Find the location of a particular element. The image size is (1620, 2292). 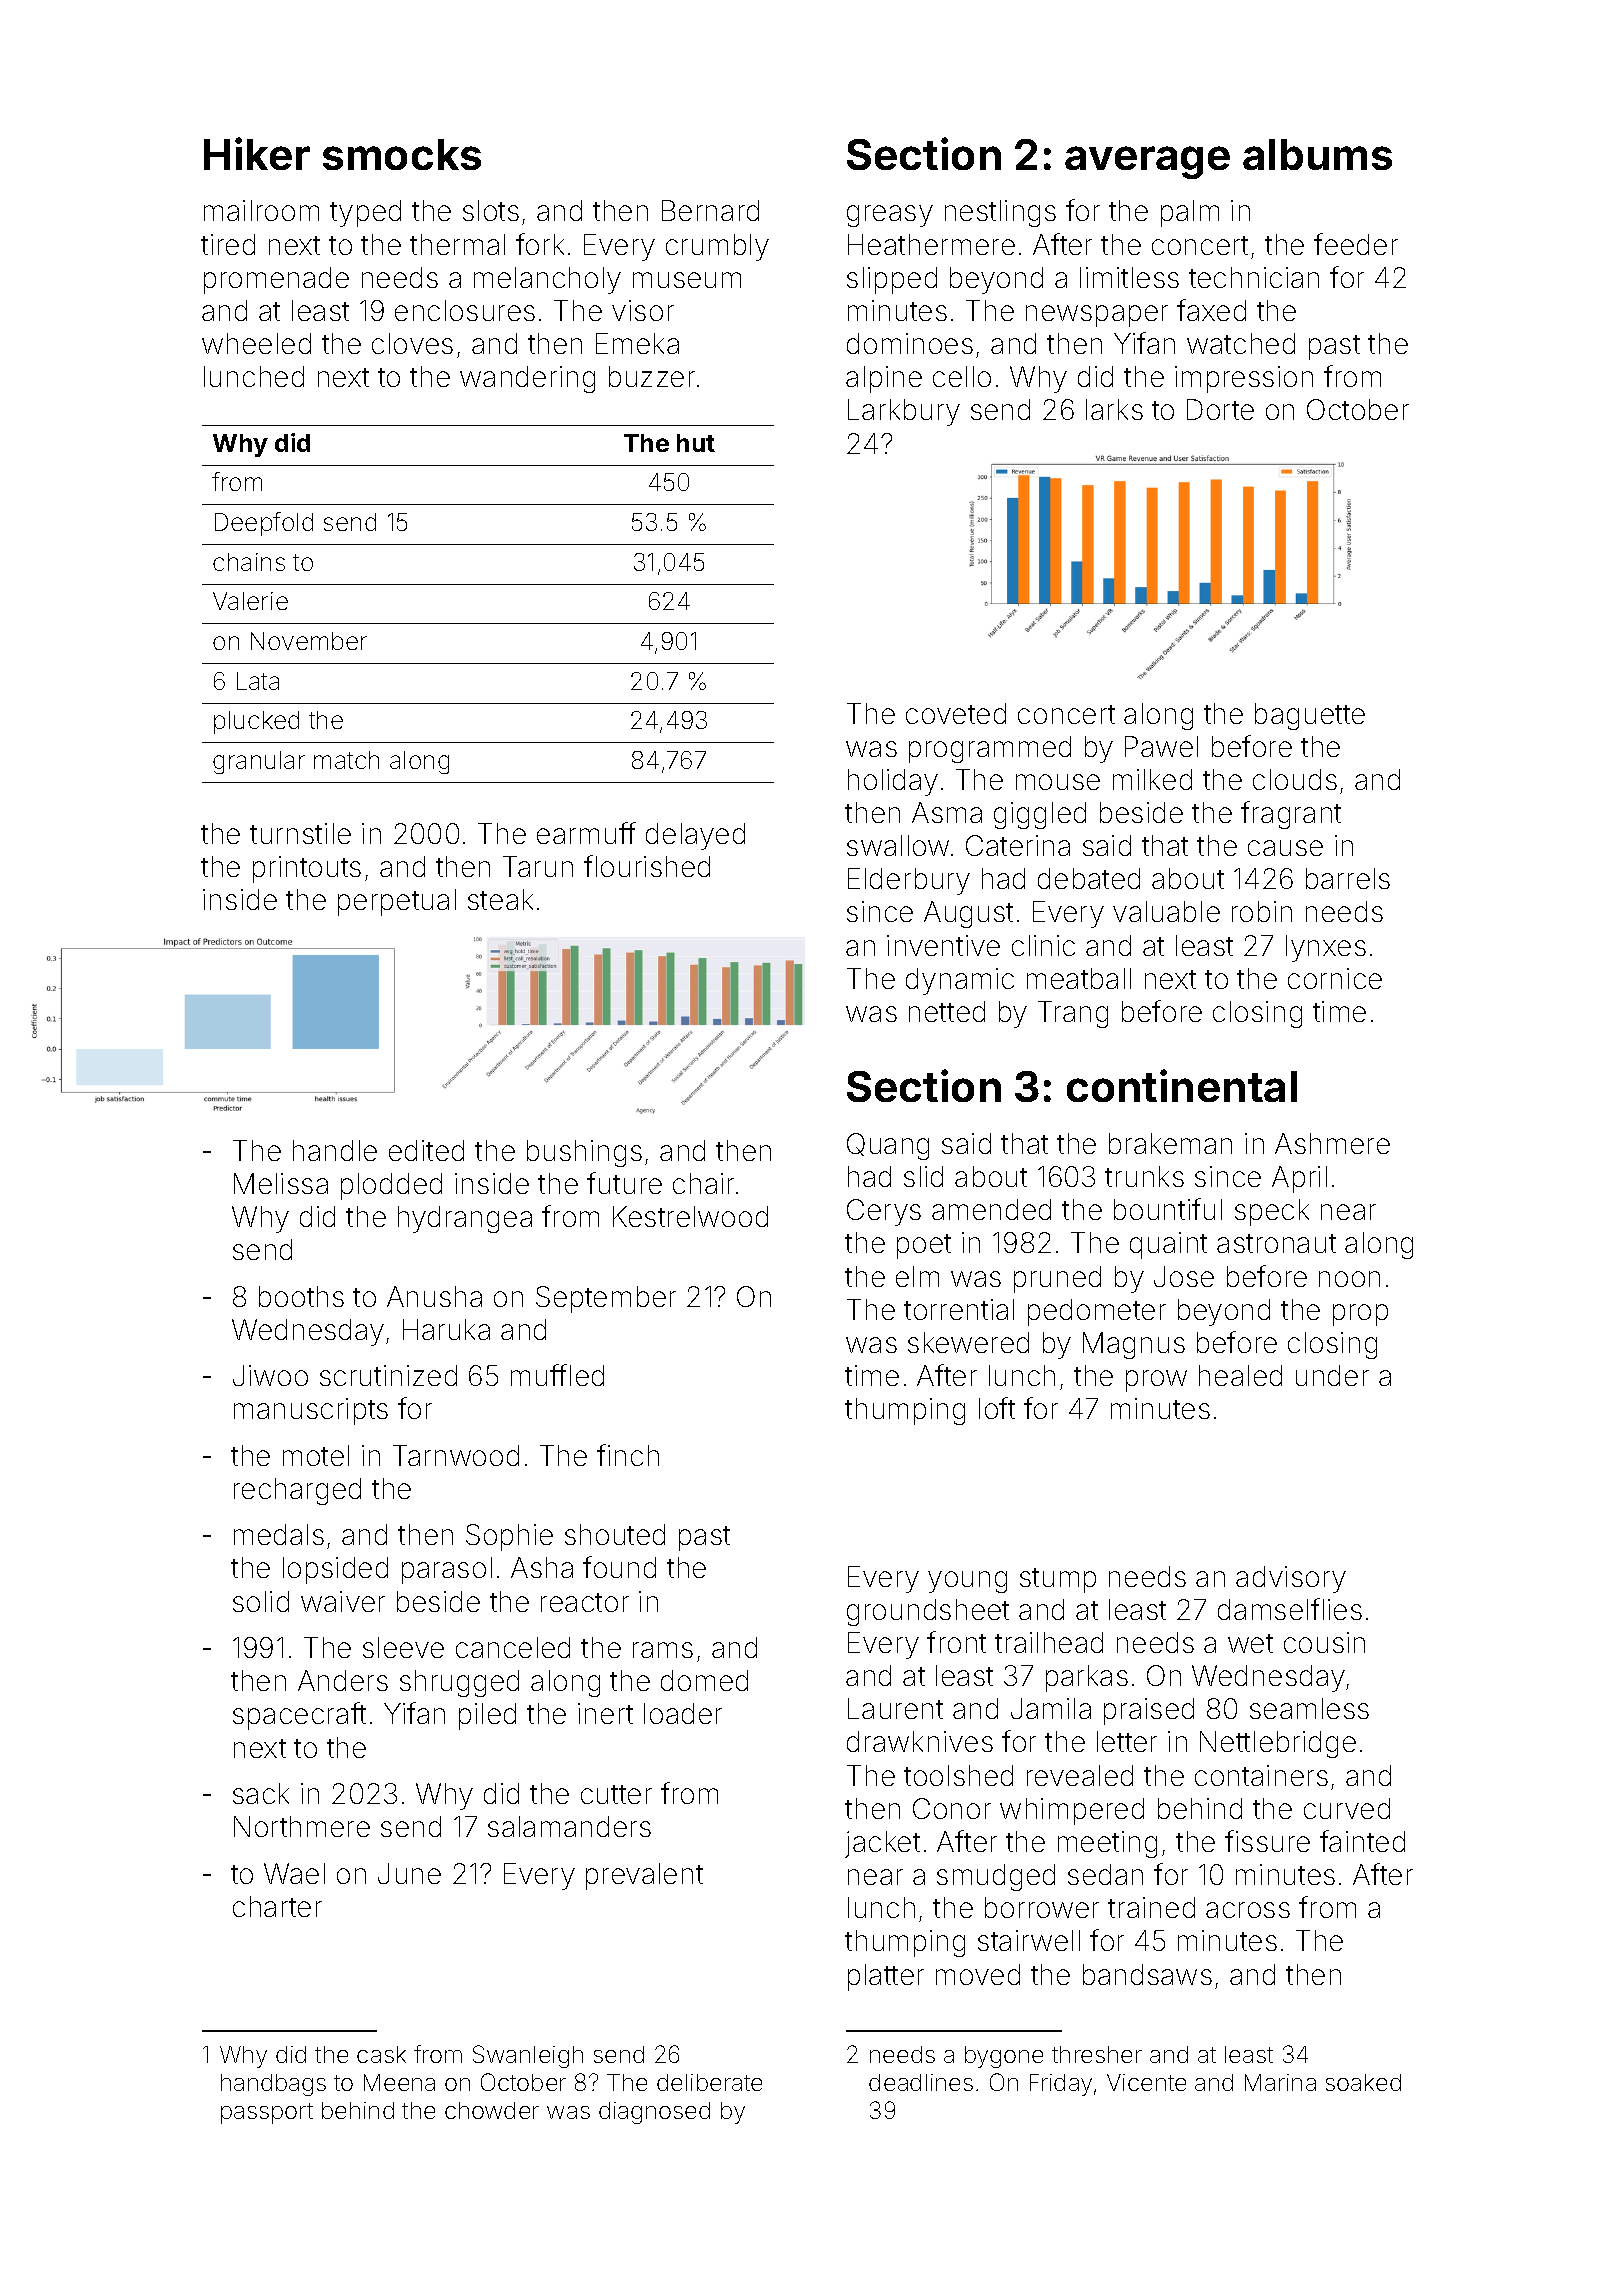

limitless is located at coordinates (1129, 277).
